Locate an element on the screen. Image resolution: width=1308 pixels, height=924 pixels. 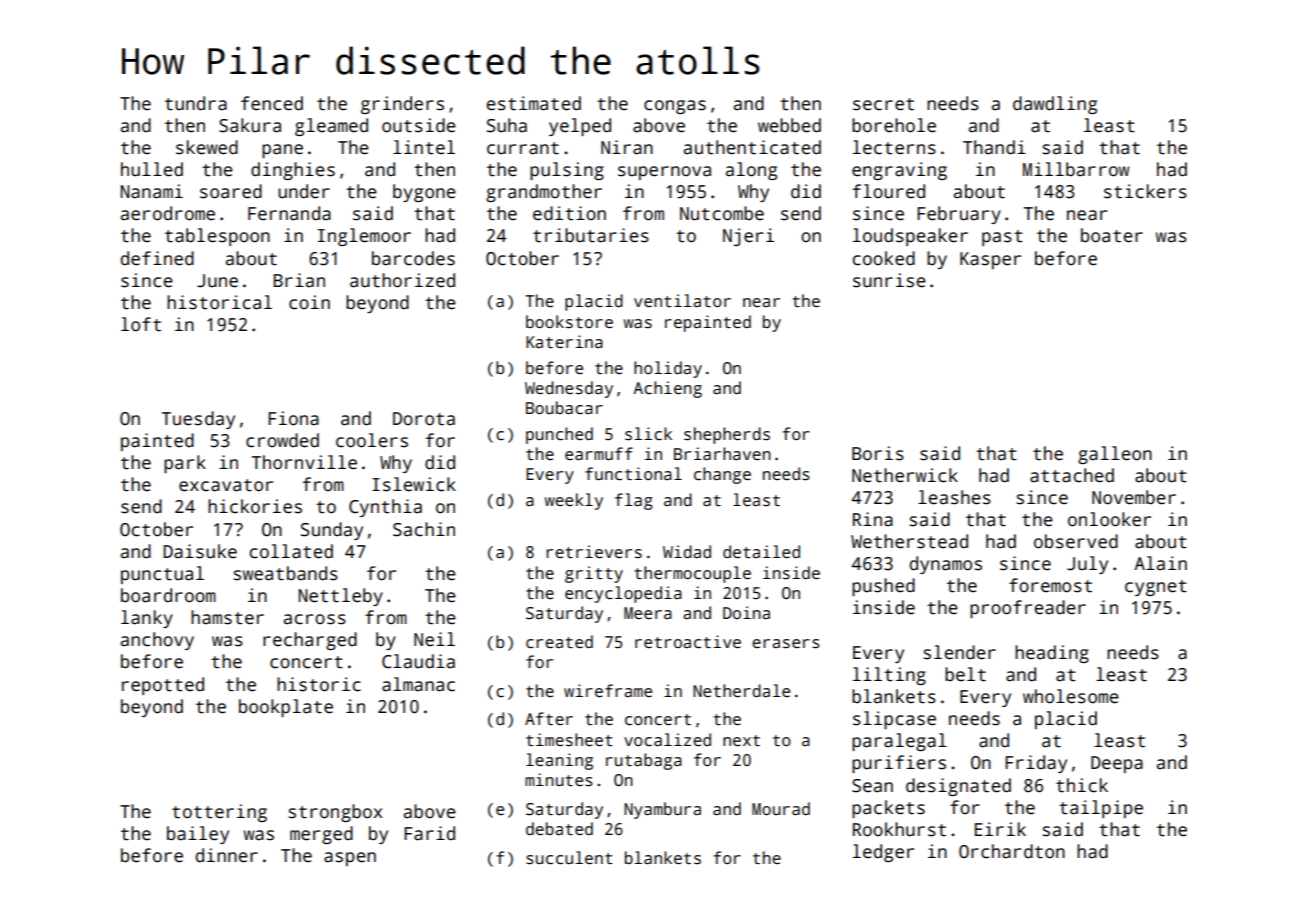
tailpipe is located at coordinates (1101, 809).
